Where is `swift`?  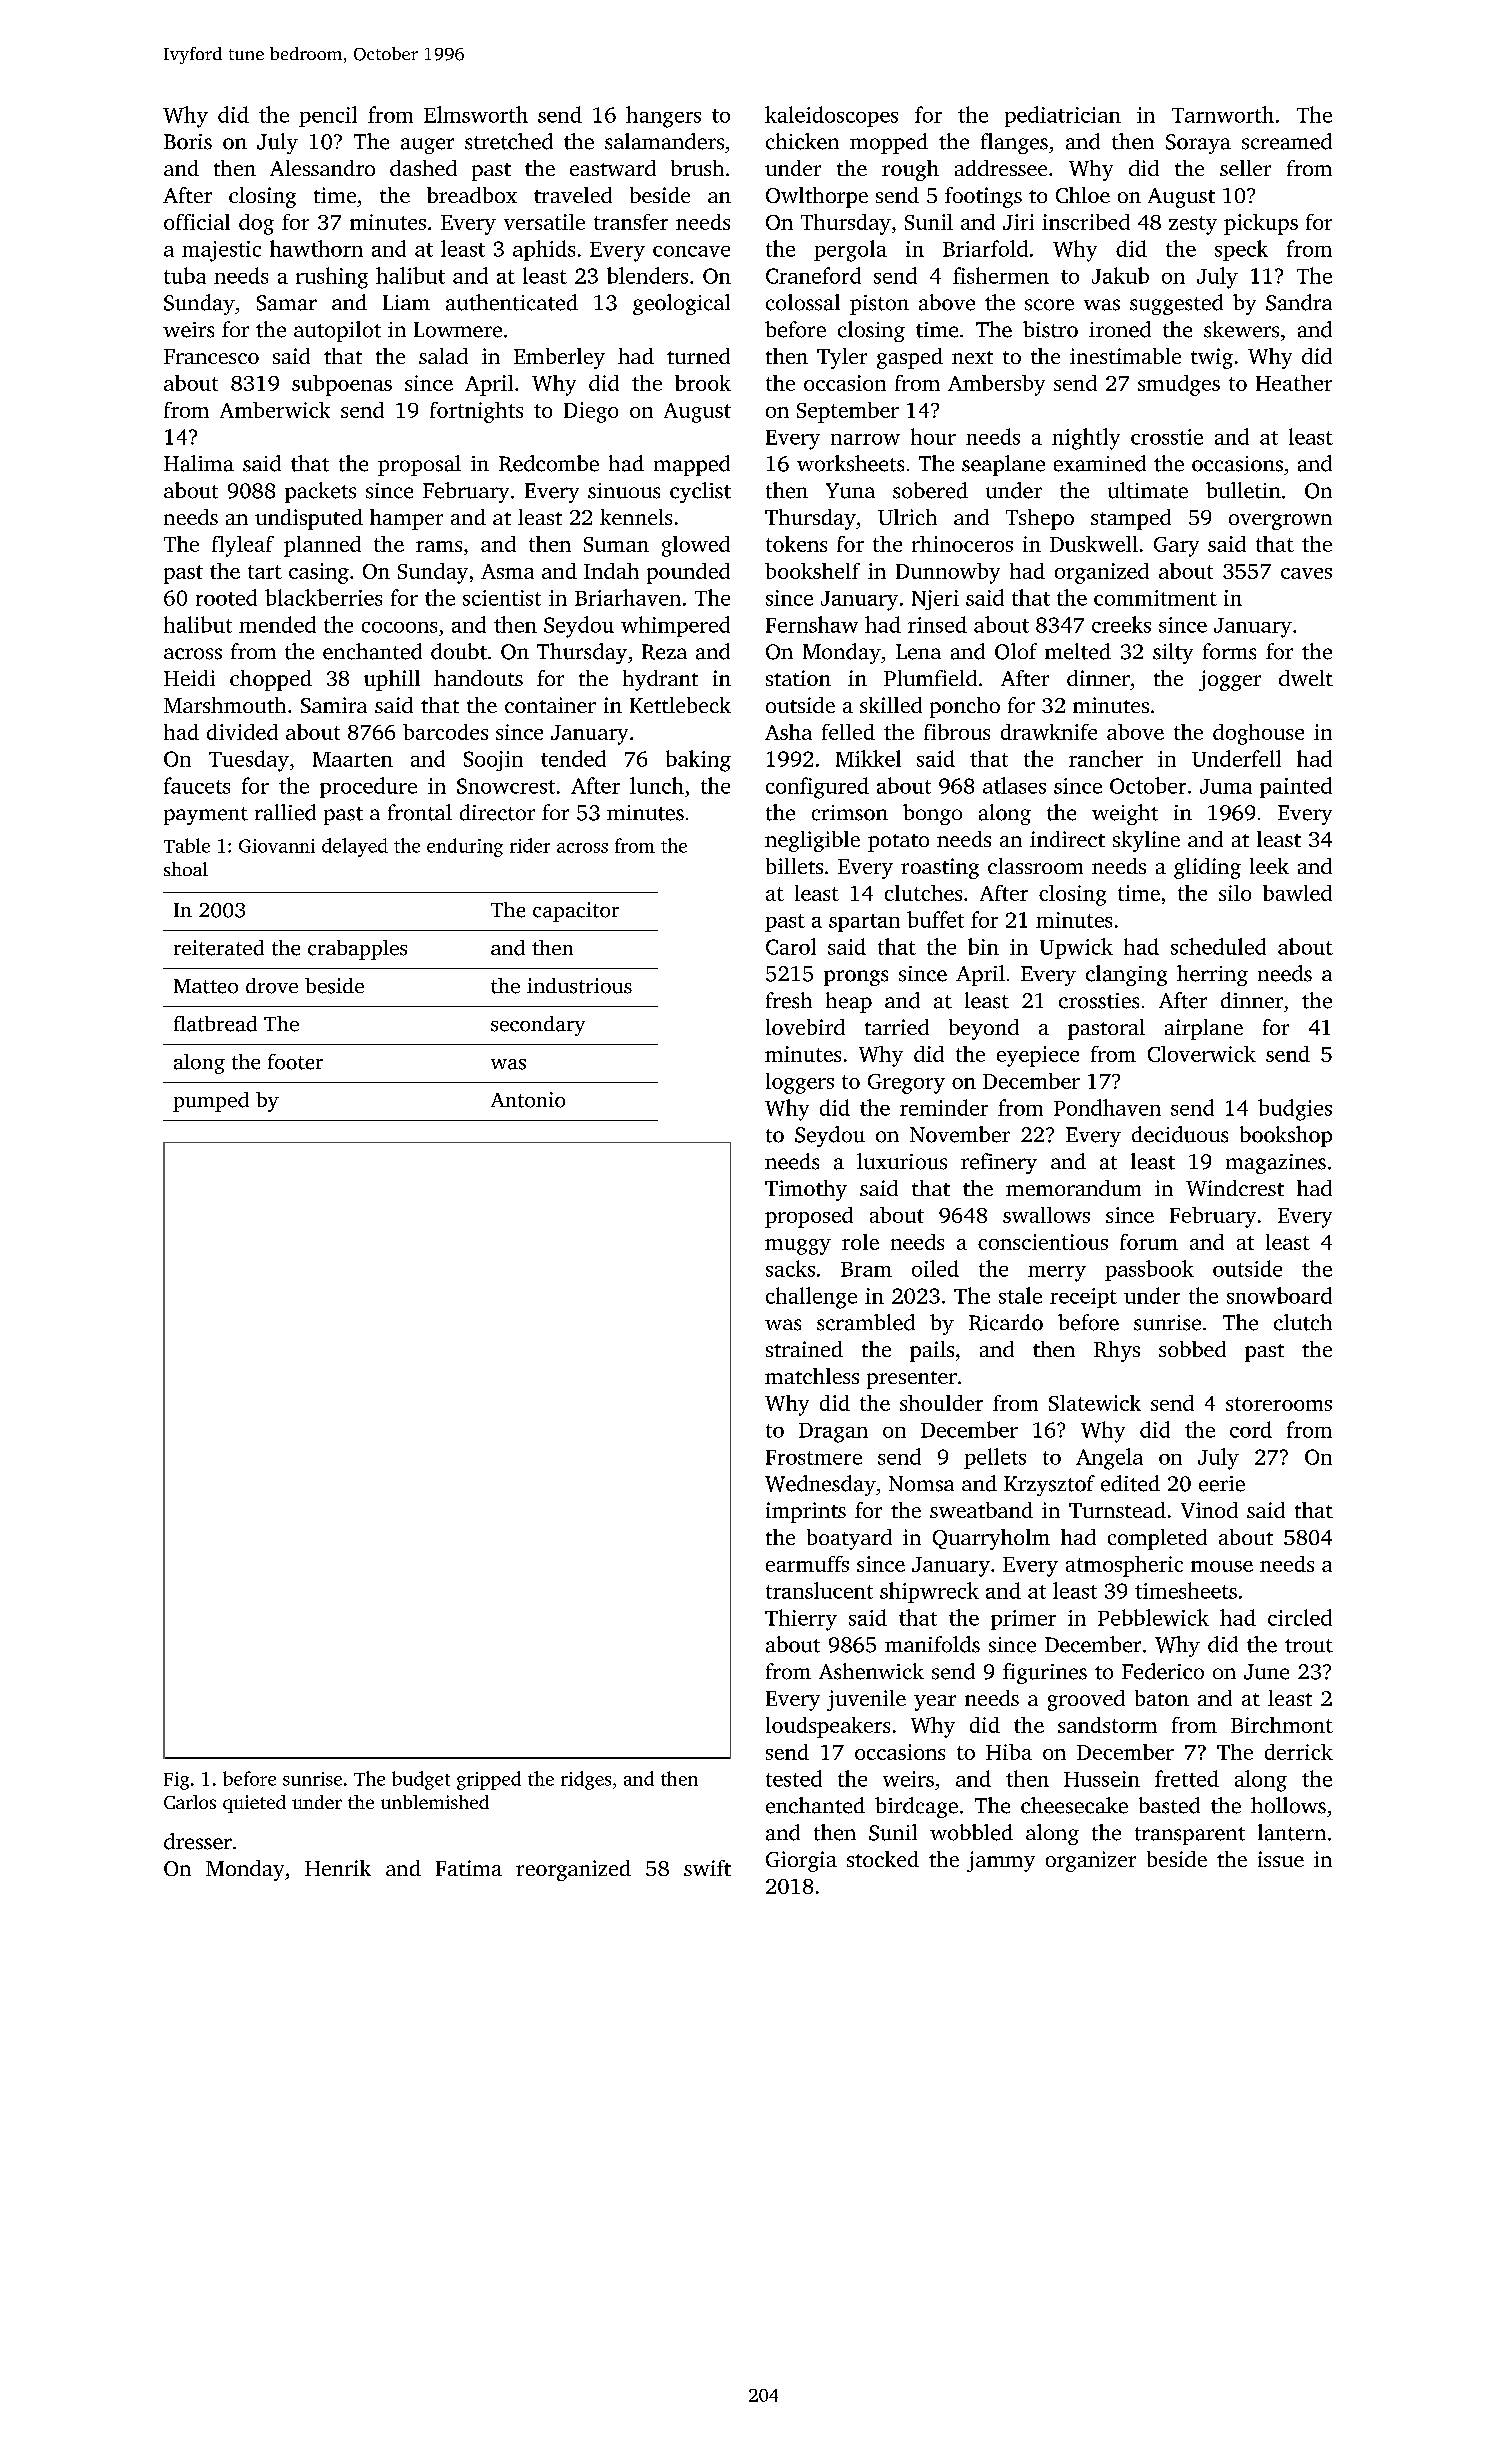
swift is located at coordinates (707, 1868).
